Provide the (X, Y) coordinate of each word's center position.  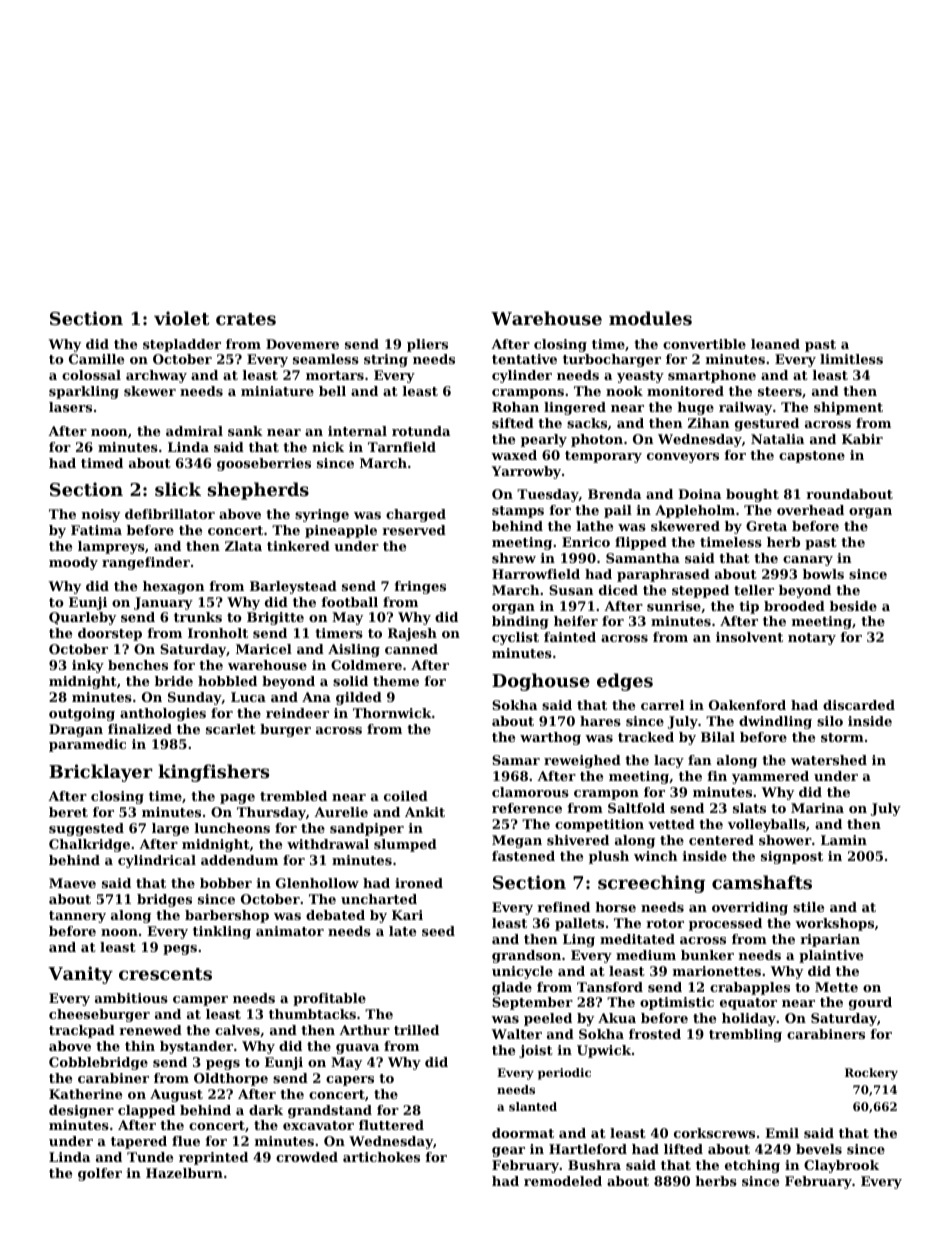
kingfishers (213, 773)
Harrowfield (536, 574)
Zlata (243, 546)
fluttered (391, 1125)
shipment (848, 408)
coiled (406, 796)
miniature (277, 391)
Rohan (515, 407)
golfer (100, 1174)
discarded (859, 705)
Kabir (862, 439)
